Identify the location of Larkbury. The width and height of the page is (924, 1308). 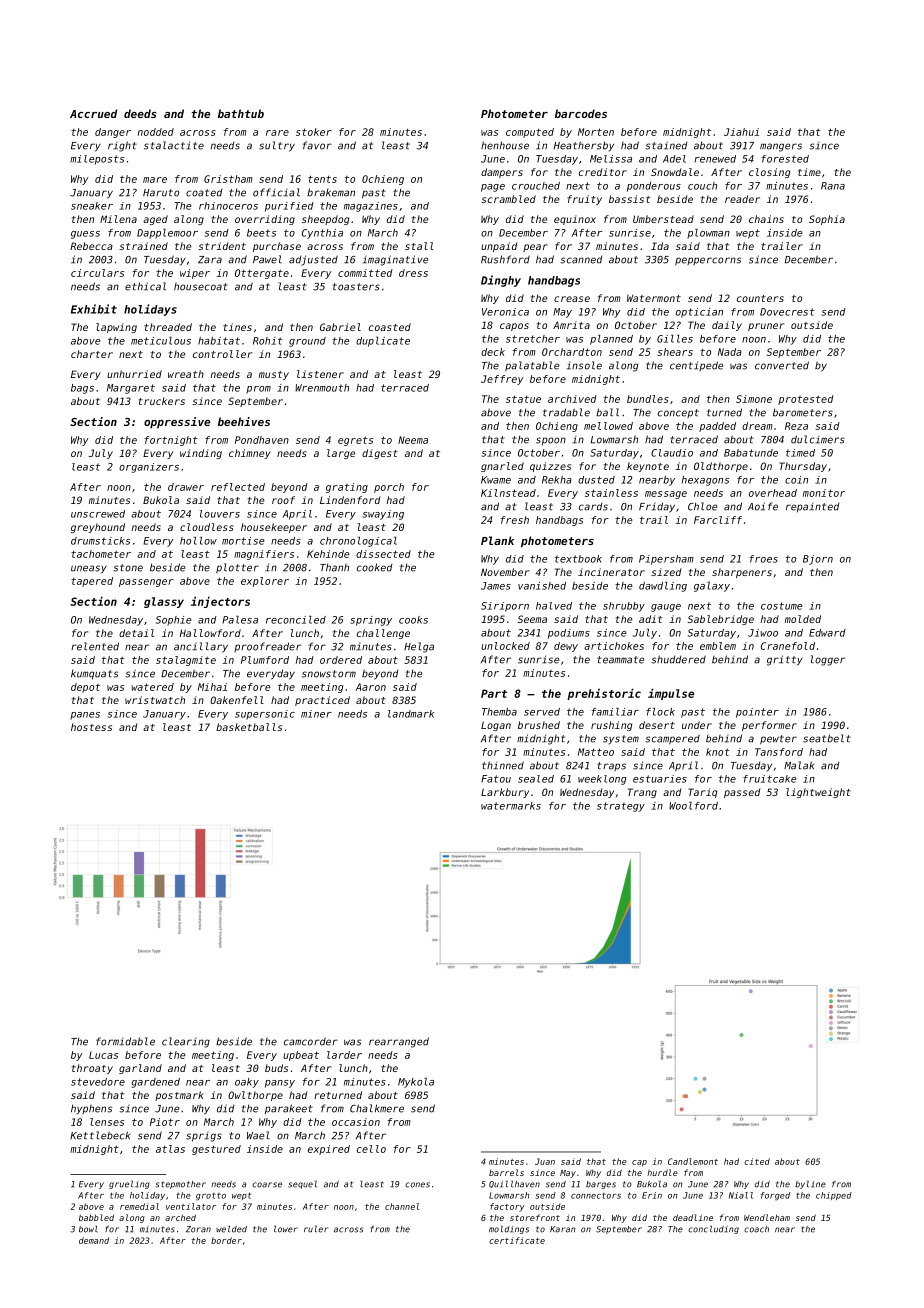
(505, 793).
